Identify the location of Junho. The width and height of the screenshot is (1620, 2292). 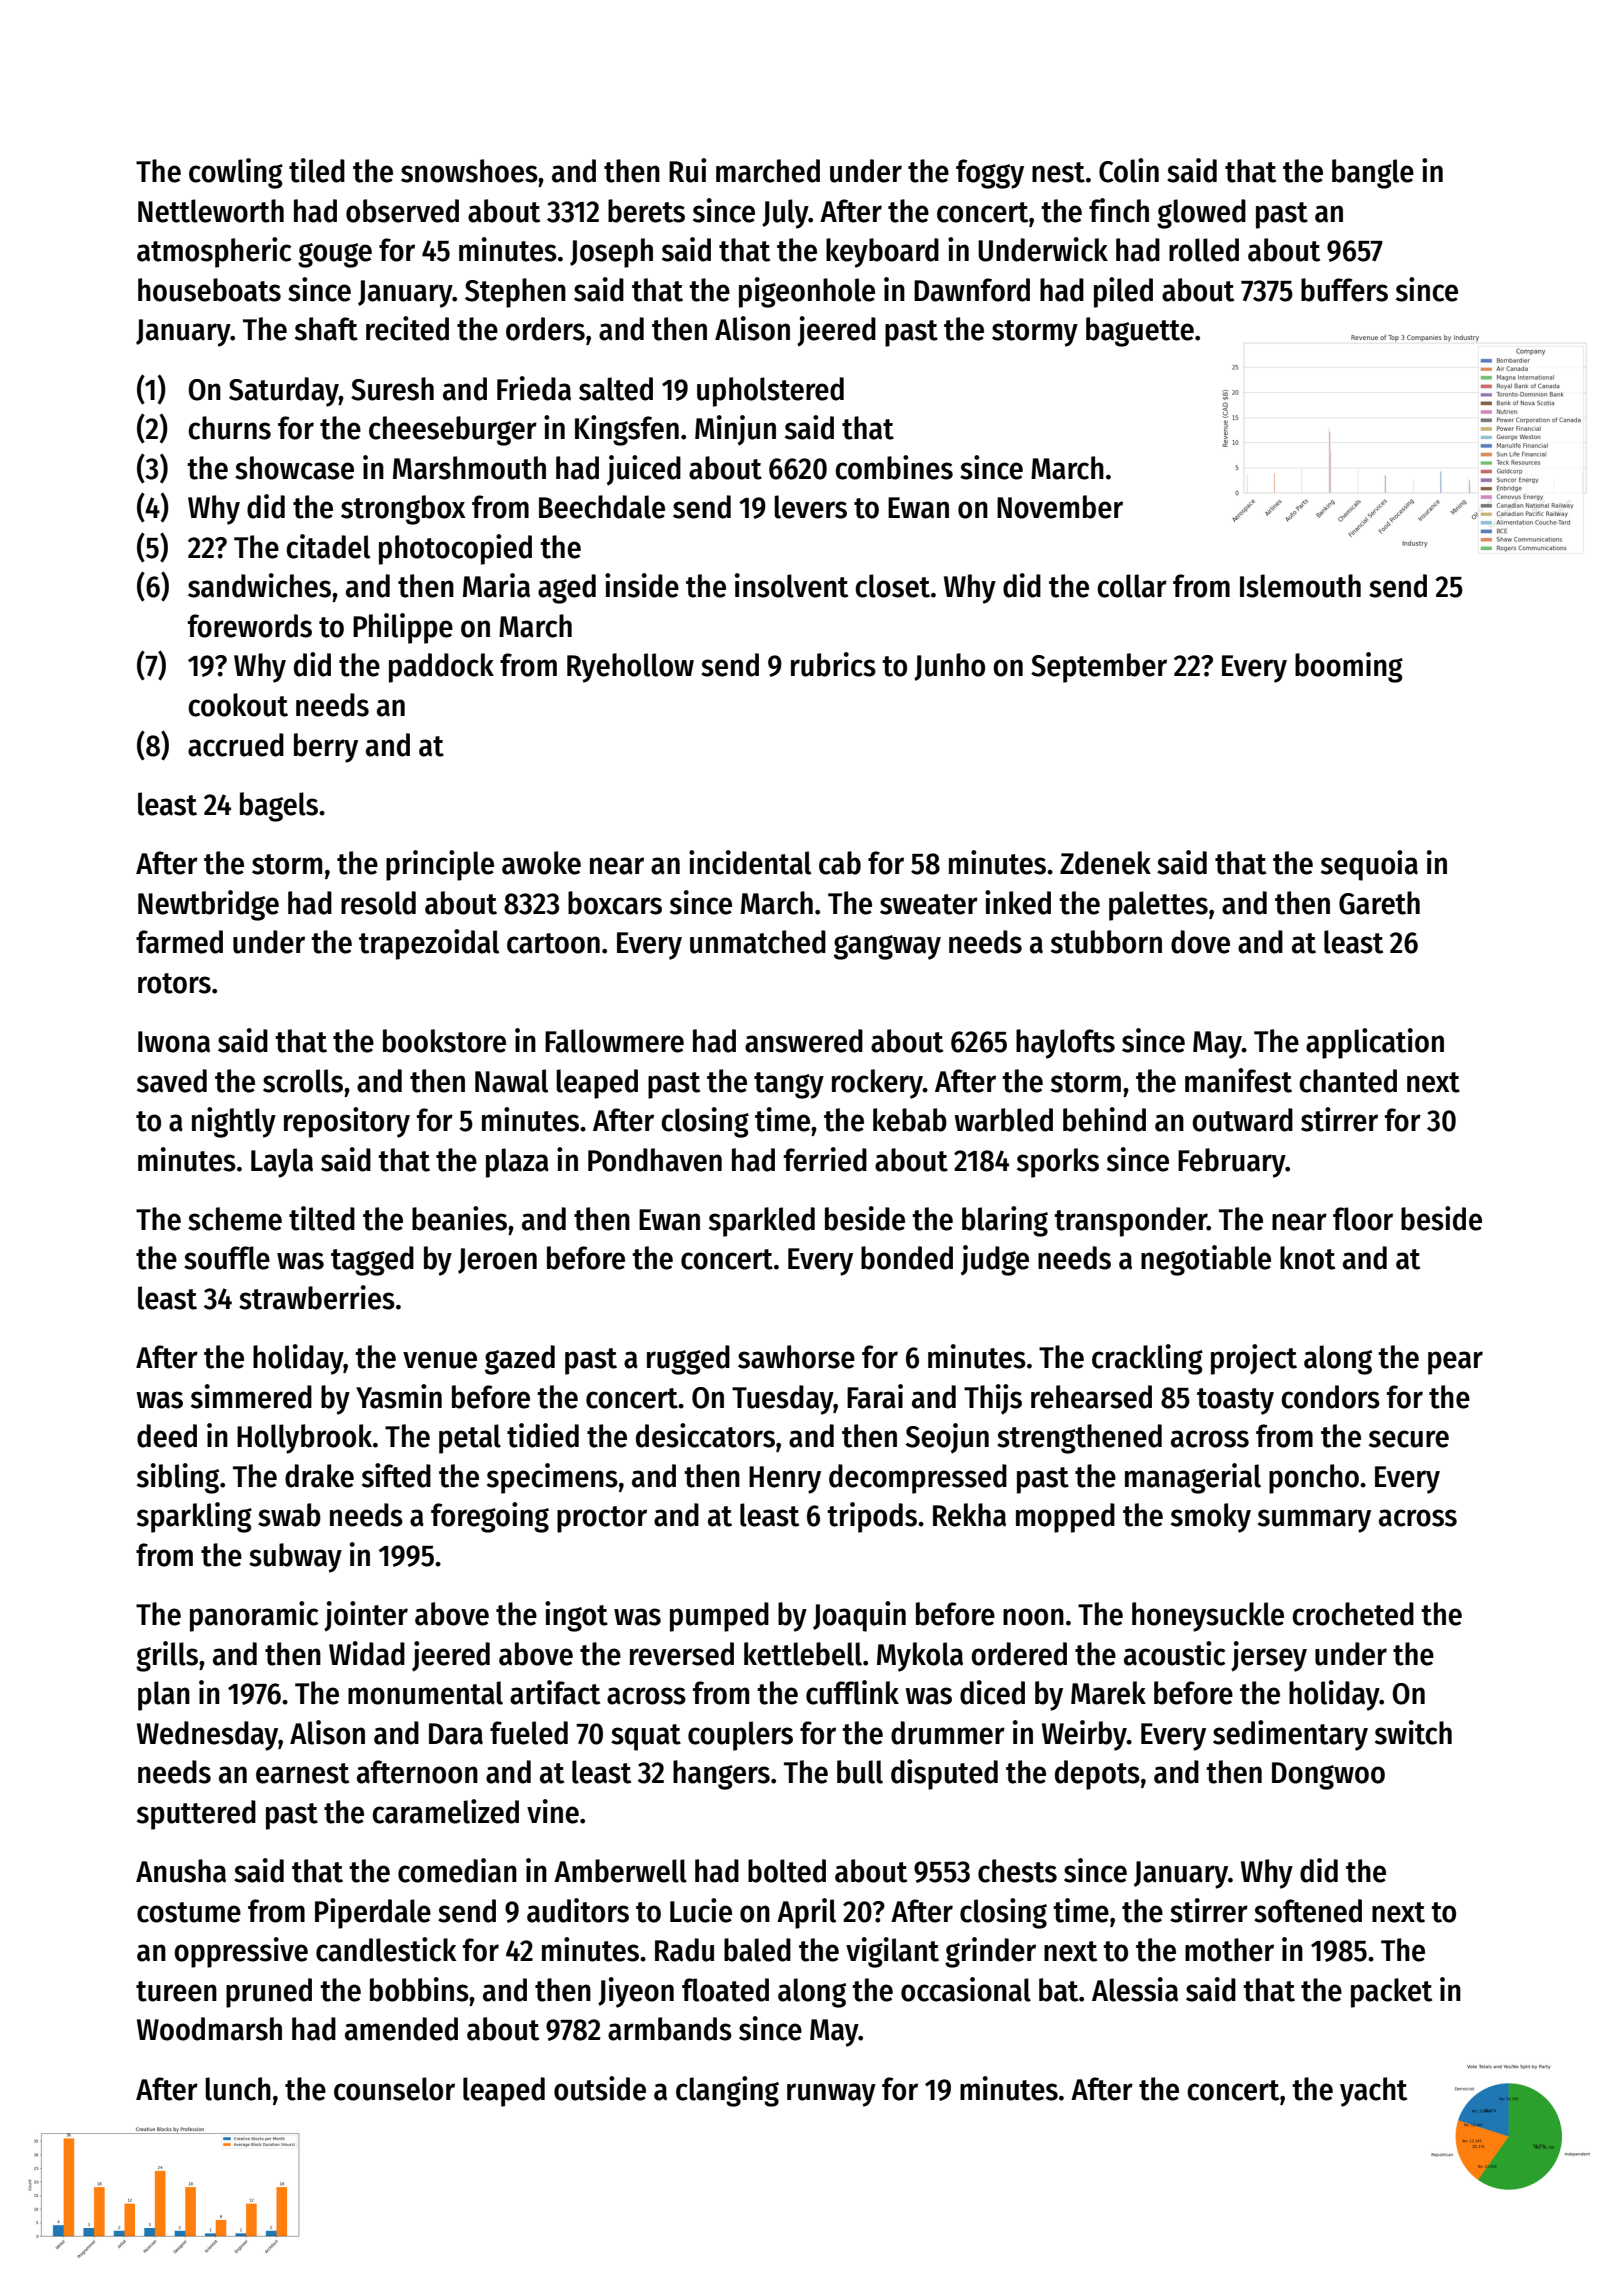
(949, 667).
